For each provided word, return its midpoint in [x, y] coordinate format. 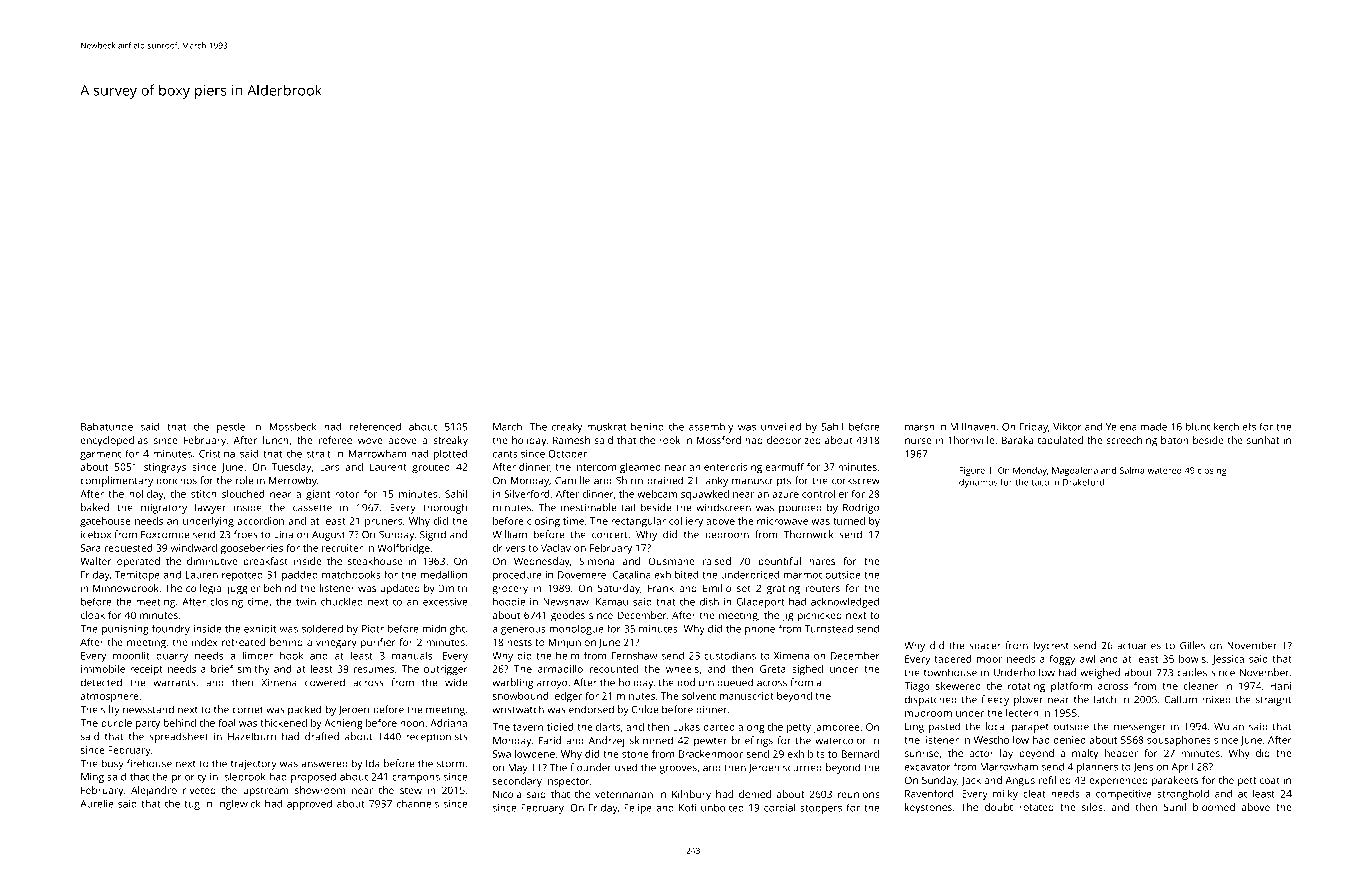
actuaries [1139, 646]
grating [783, 589]
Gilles [1192, 645]
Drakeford [1083, 482]
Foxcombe [165, 534]
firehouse [149, 763]
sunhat [1263, 440]
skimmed [651, 740]
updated [400, 589]
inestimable [588, 507]
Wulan [1229, 726]
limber [258, 655]
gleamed [640, 468]
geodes [568, 616]
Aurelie [97, 803]
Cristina [217, 454]
